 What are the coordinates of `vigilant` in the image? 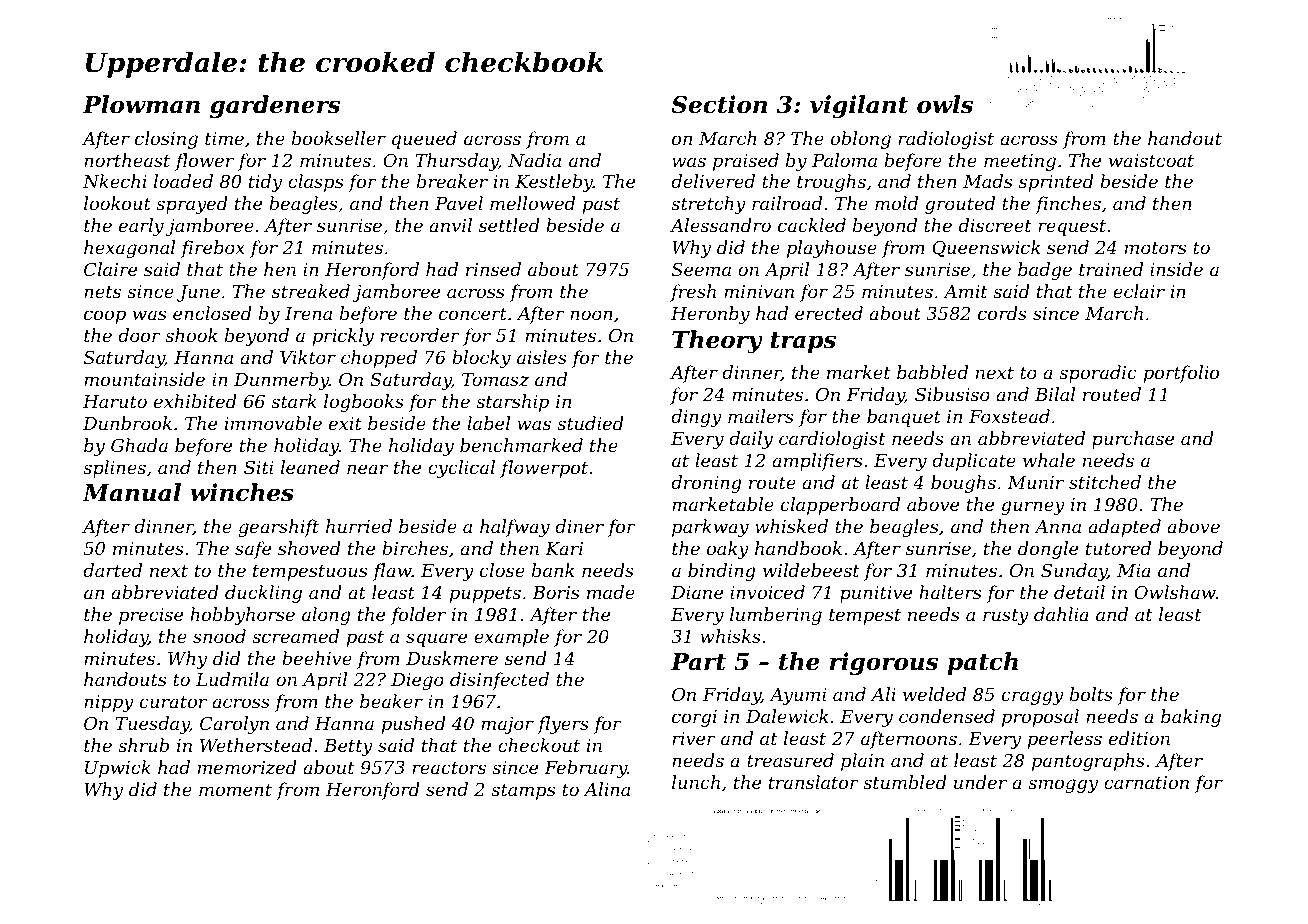 It's located at (859, 106).
